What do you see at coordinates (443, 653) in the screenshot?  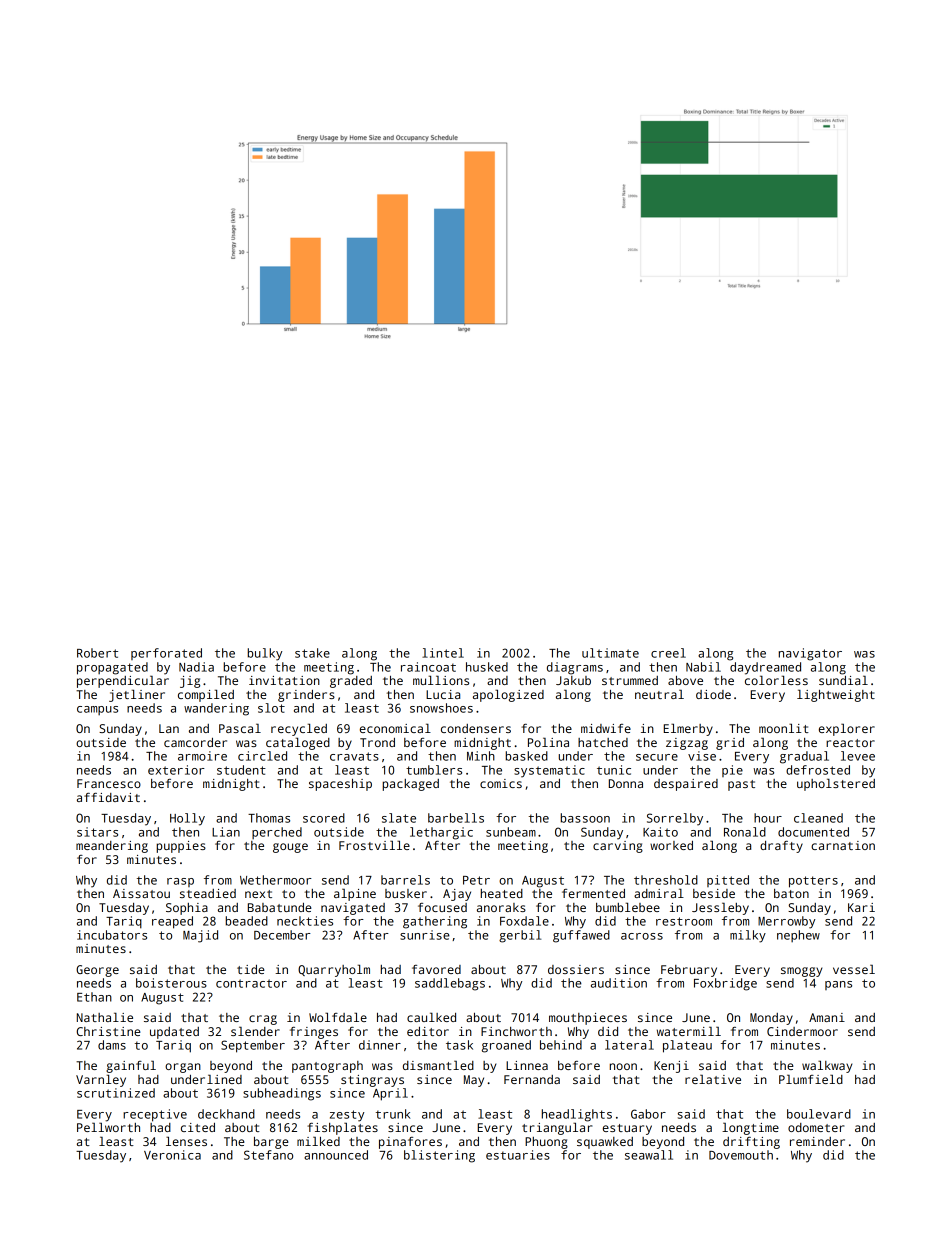 I see `lintel` at bounding box center [443, 653].
